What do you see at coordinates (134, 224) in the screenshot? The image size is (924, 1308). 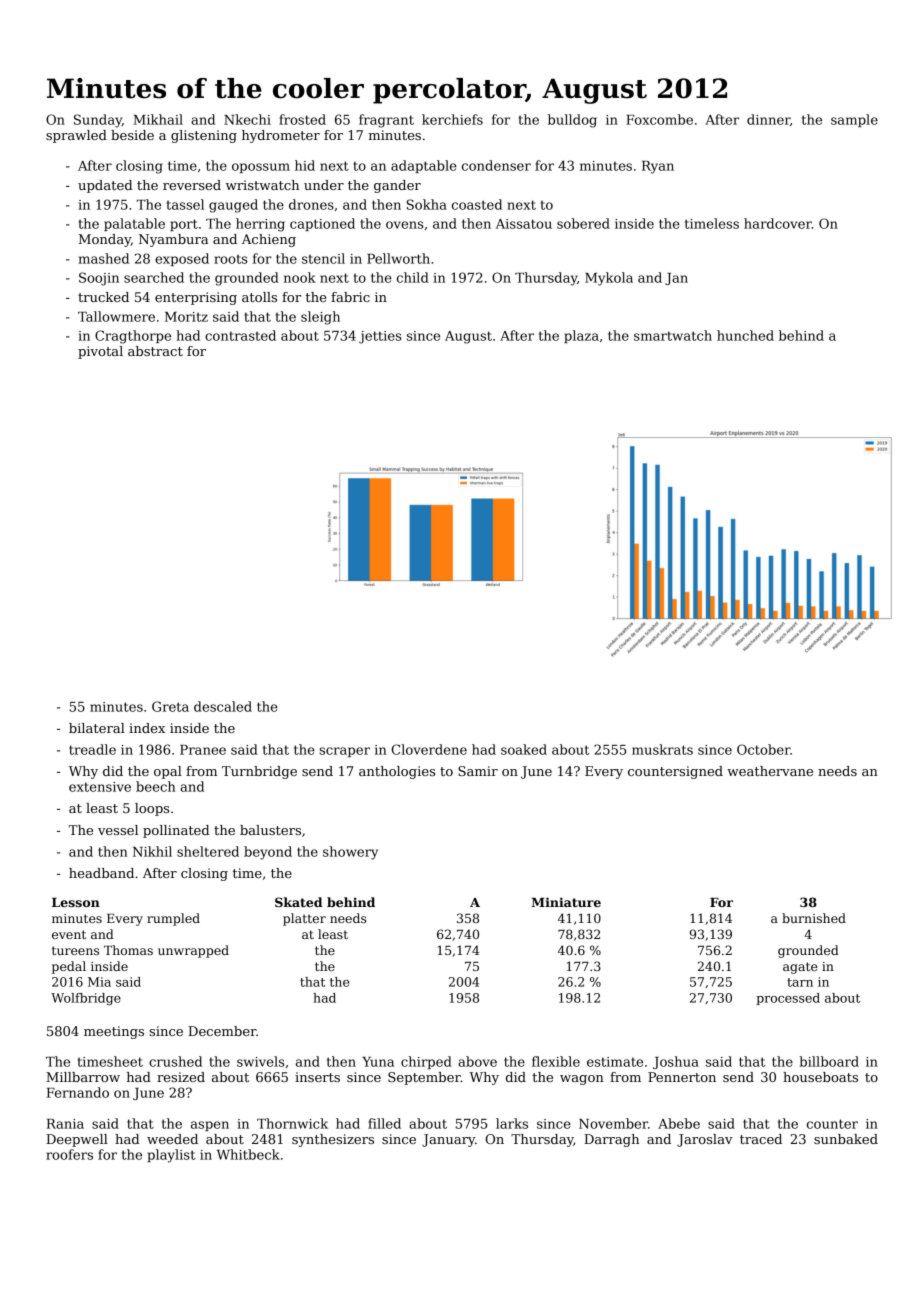 I see `palatable` at bounding box center [134, 224].
